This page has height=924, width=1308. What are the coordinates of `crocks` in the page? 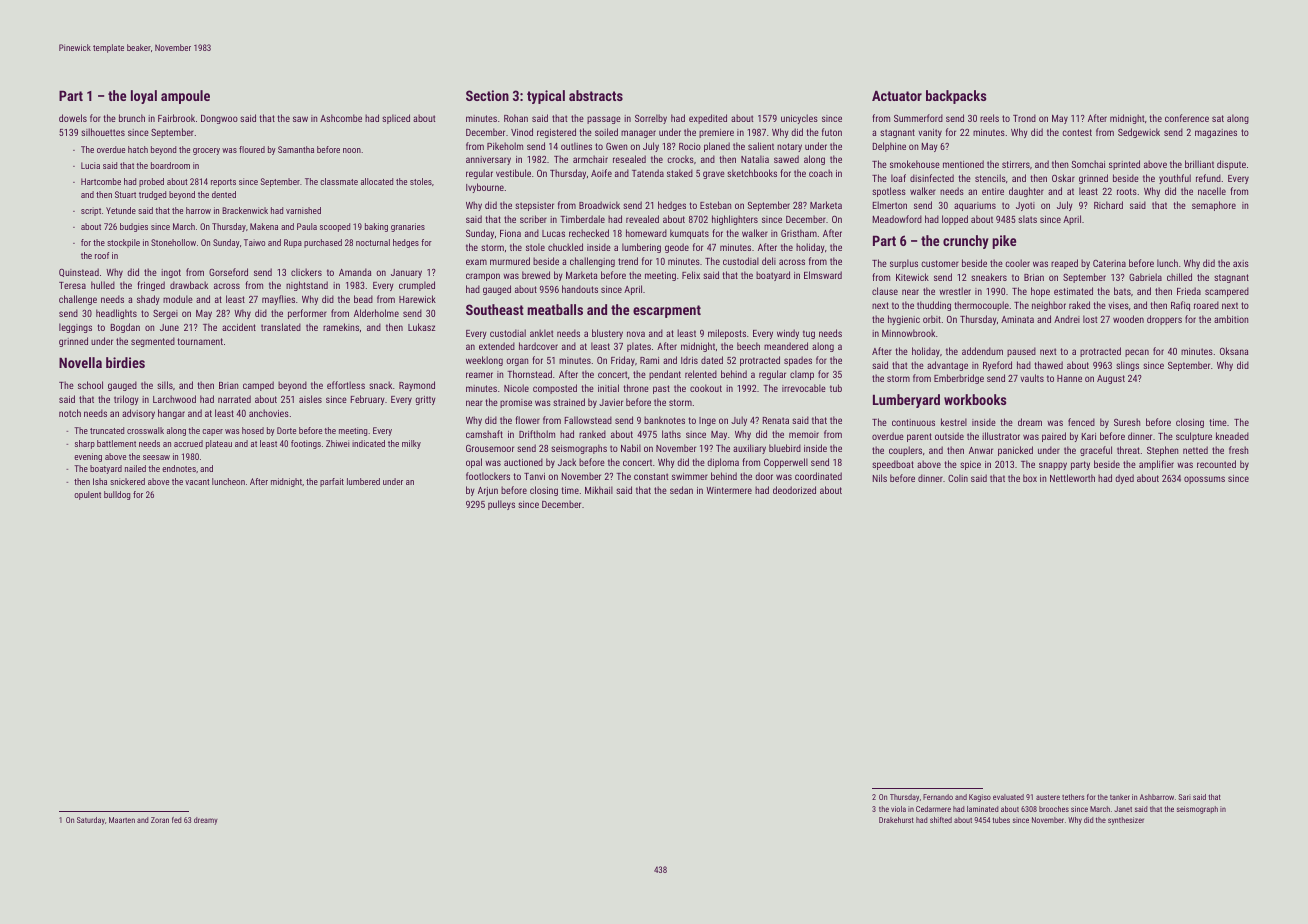 It's located at (680, 159).
